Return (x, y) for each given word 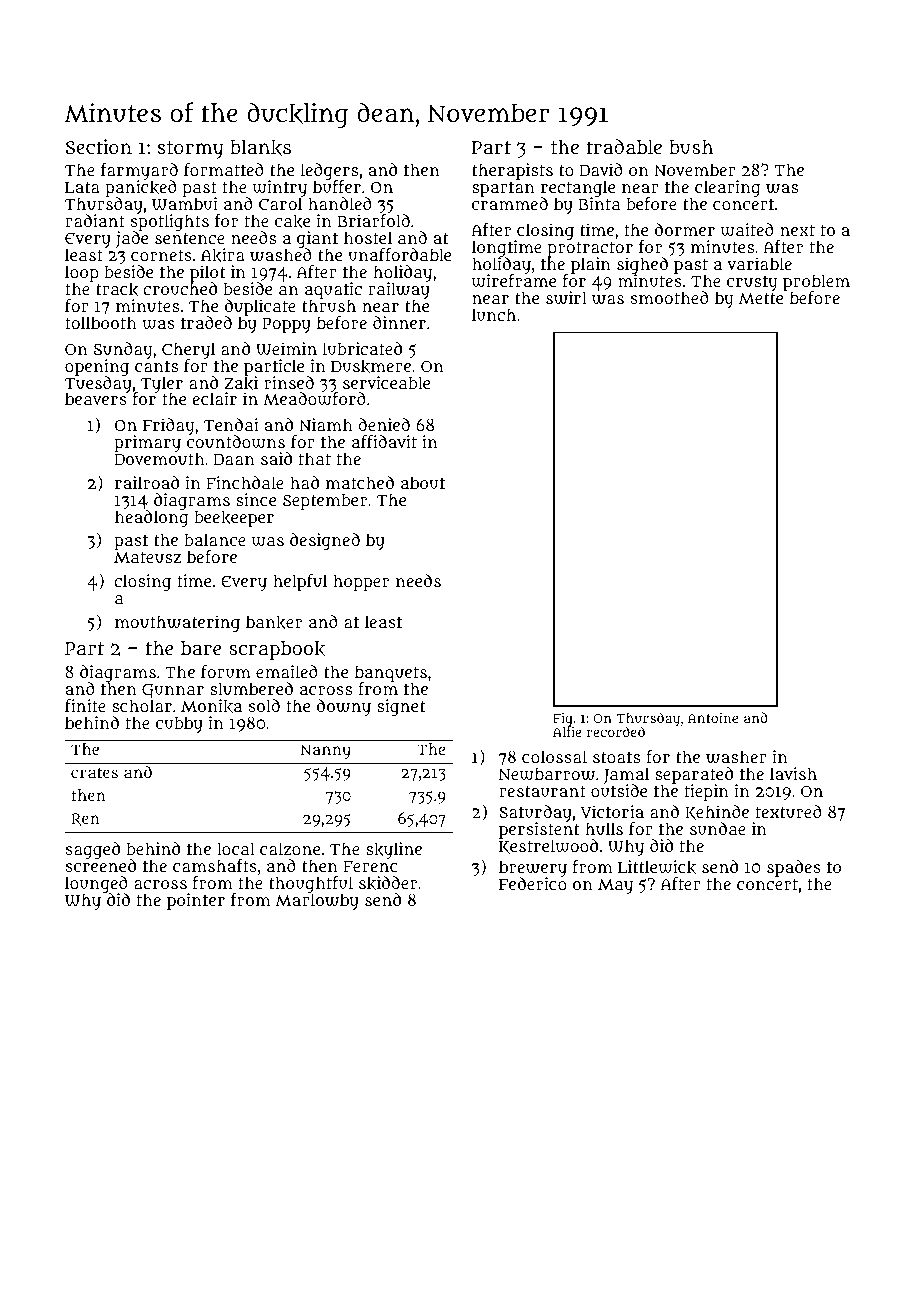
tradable (624, 146)
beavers (96, 399)
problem (816, 282)
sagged (93, 850)
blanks (260, 147)
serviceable (386, 382)
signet (401, 707)
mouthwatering (177, 623)
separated (694, 776)
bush (691, 147)
